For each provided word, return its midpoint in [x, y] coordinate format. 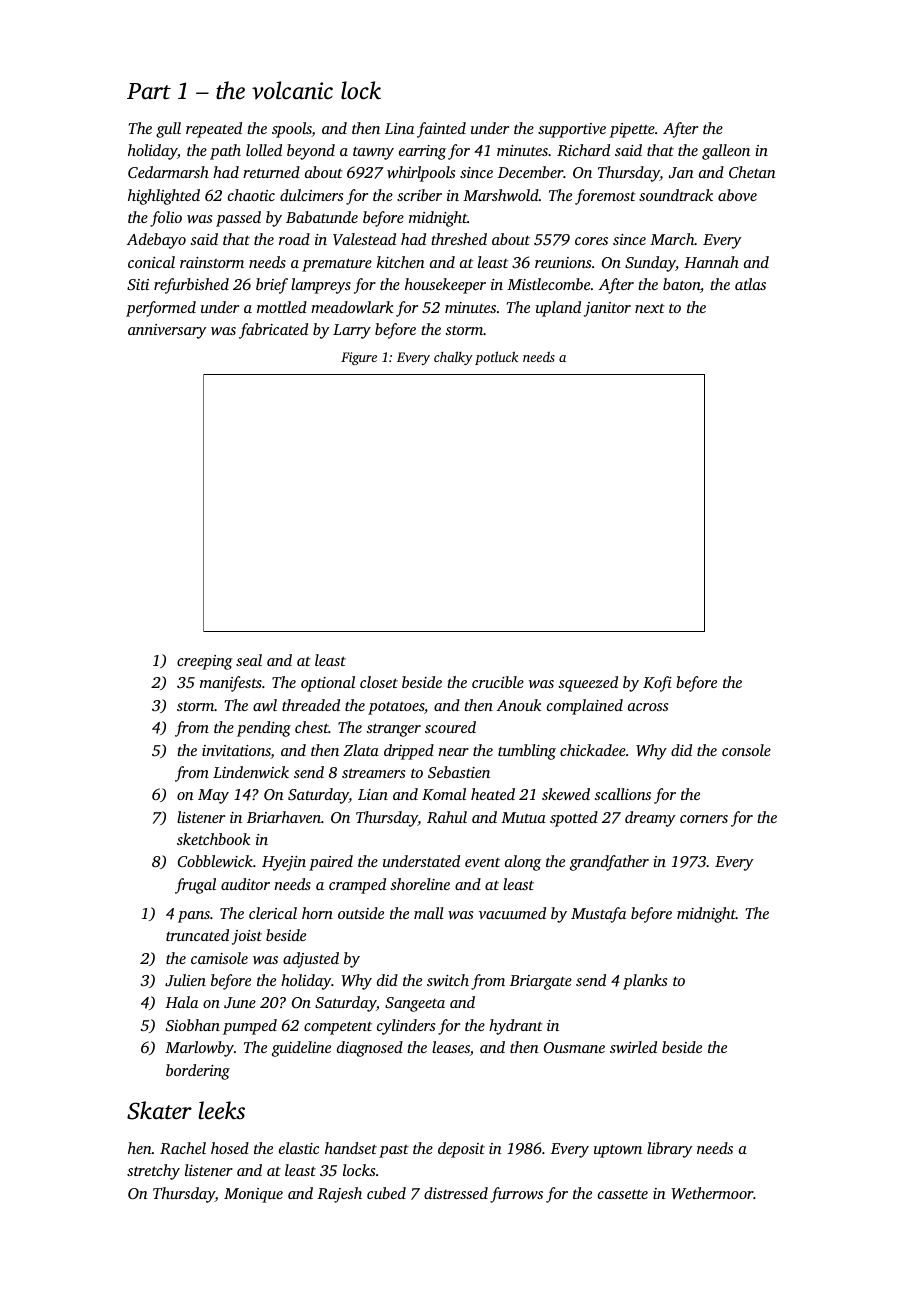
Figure [359, 358]
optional [328, 684]
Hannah [711, 262]
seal [249, 660]
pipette [632, 130]
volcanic [292, 90]
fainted [441, 130]
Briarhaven [284, 817]
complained [585, 707]
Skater [159, 1110]
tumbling [527, 752]
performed [161, 309]
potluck [496, 358]
